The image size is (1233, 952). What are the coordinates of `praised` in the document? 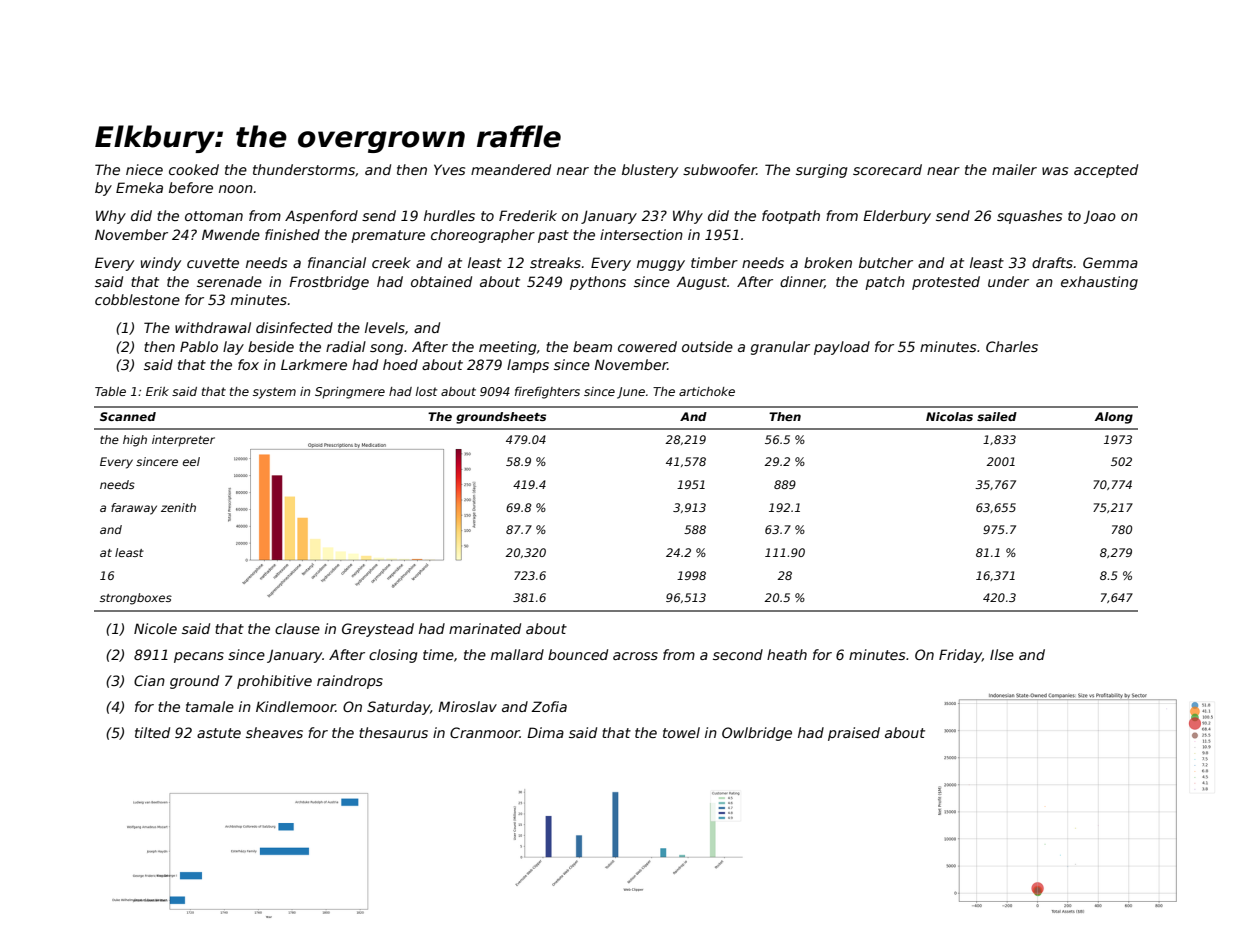 It's located at (854, 734).
